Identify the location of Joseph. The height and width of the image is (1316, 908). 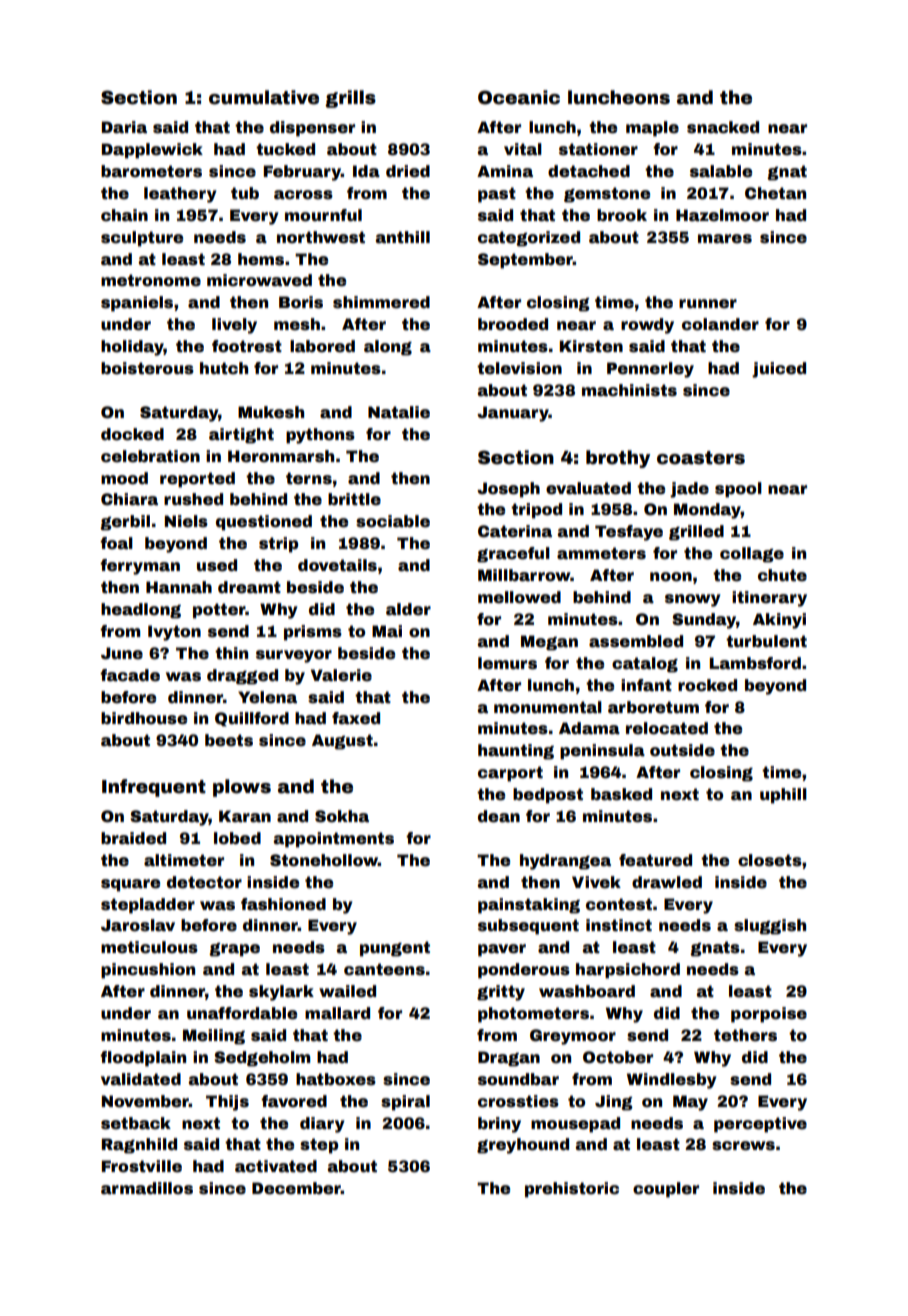
(508, 490).
